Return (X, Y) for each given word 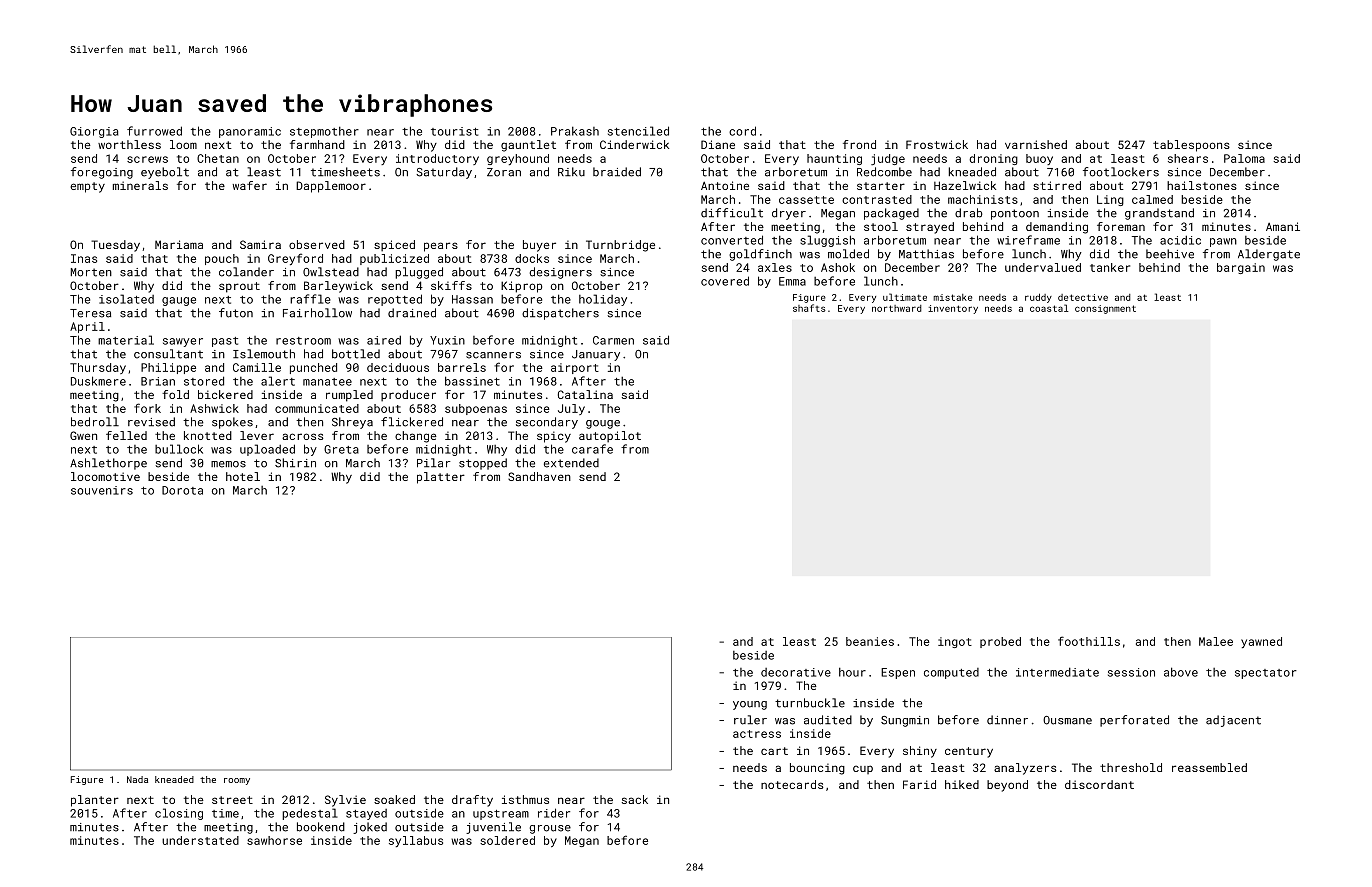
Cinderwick (634, 144)
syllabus (416, 841)
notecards (792, 784)
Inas (84, 258)
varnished (1036, 144)
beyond (1007, 786)
